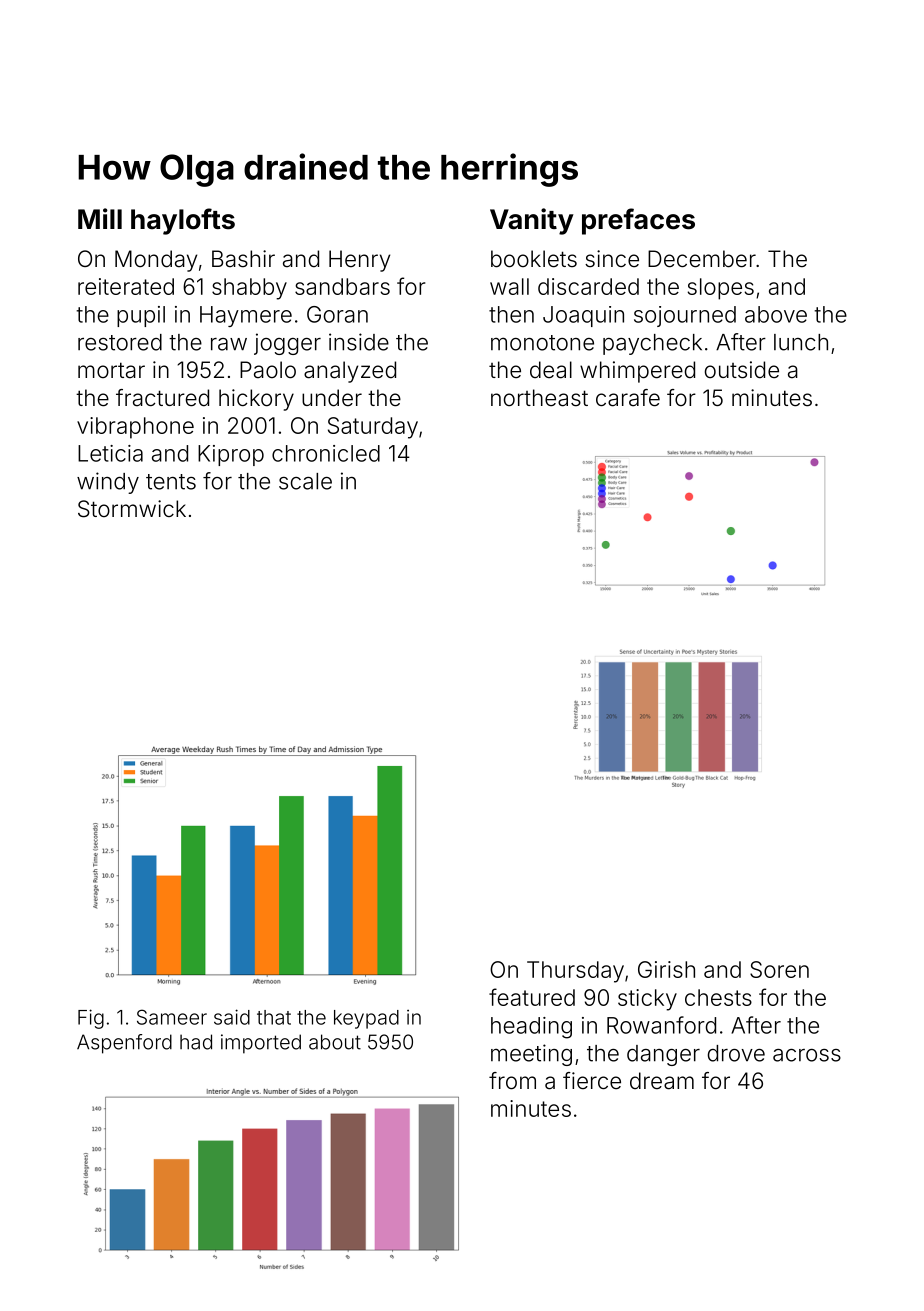 The image size is (924, 1311). I want to click on Mill, so click(100, 218).
